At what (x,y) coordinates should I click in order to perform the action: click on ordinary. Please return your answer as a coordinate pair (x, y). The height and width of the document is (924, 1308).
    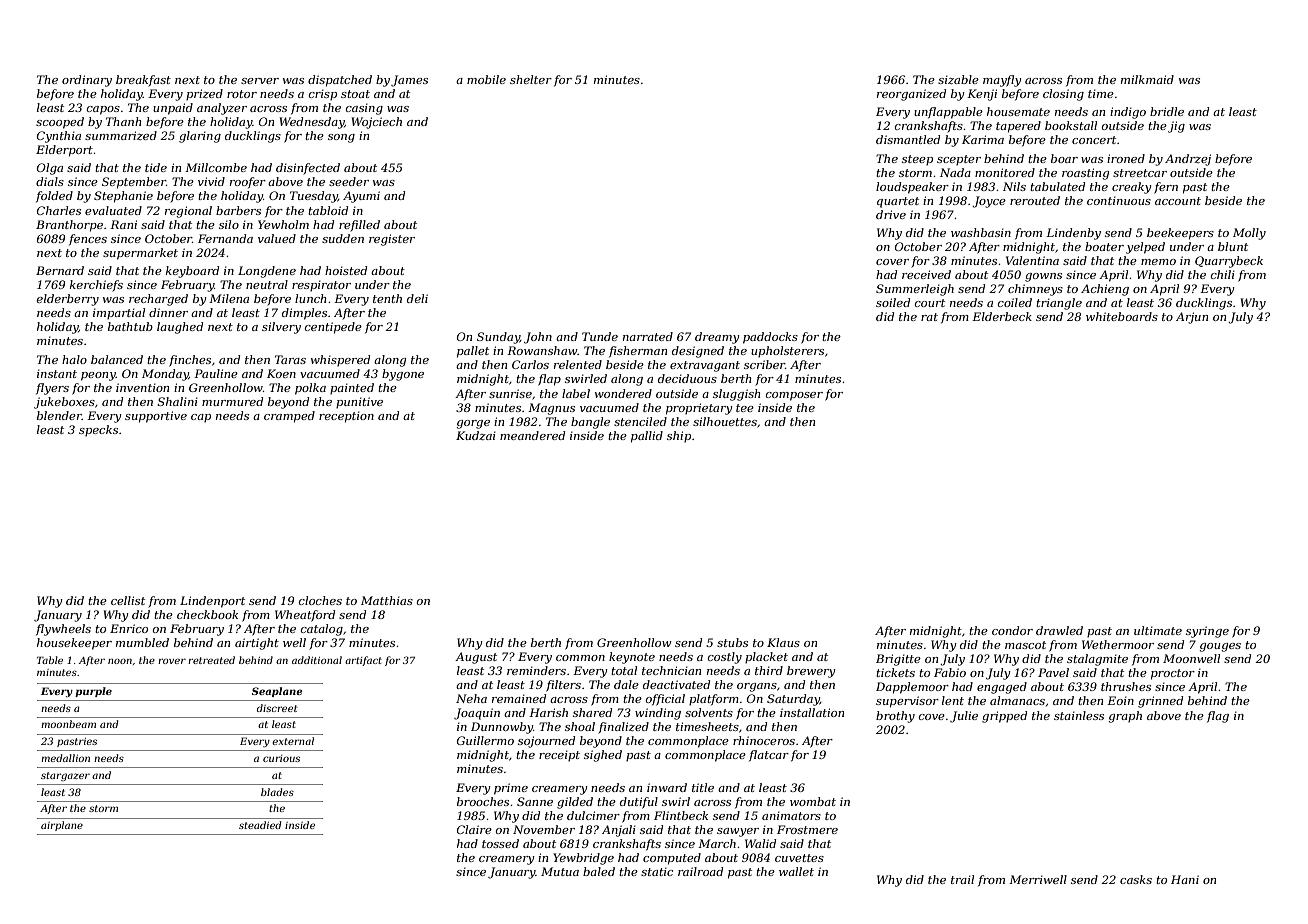
    Looking at the image, I should click on (87, 81).
